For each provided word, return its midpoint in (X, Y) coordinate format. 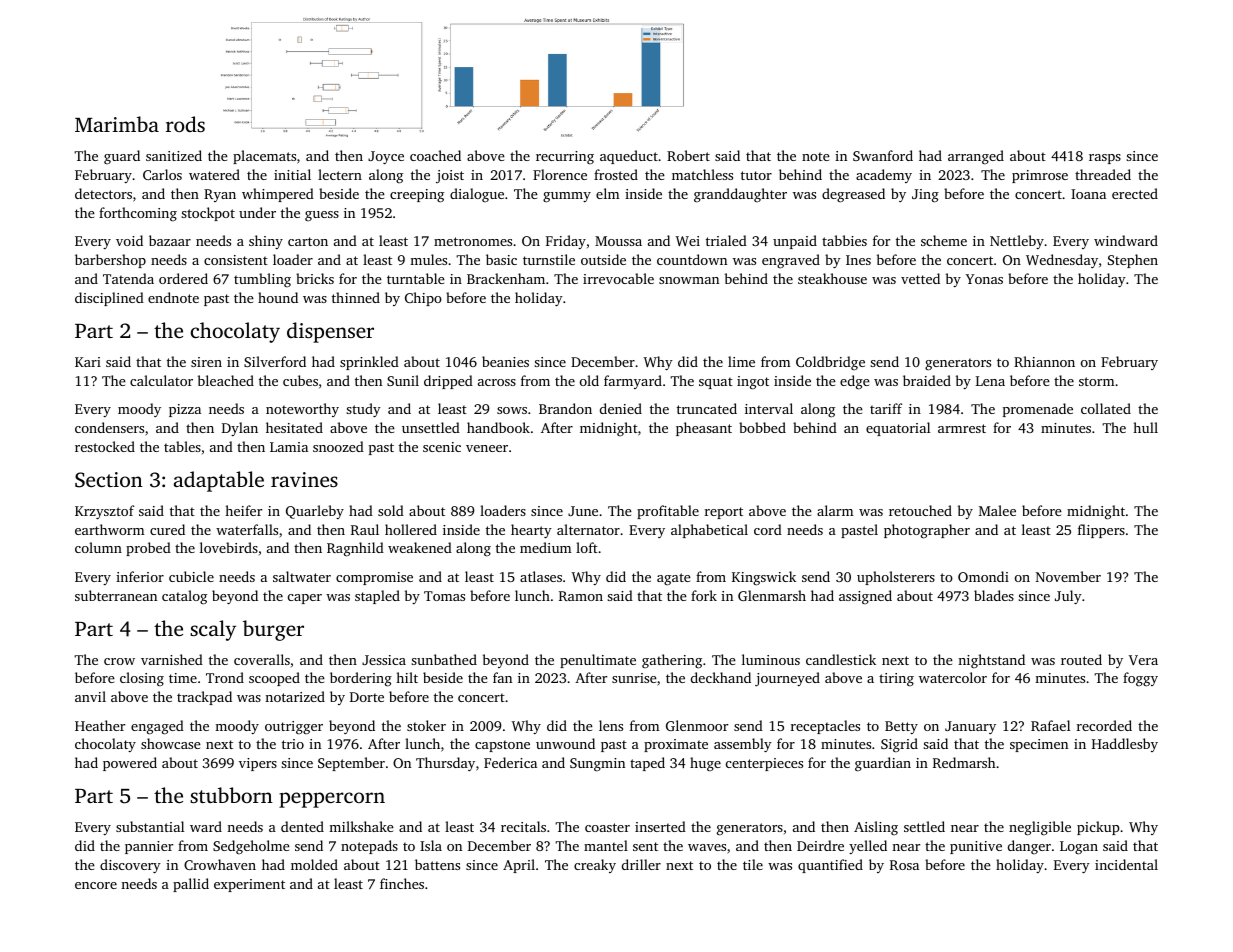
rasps (1105, 159)
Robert (688, 155)
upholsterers (896, 578)
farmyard (633, 382)
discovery (130, 866)
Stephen (1133, 261)
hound (278, 297)
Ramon (581, 596)
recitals (523, 826)
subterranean (116, 595)
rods (185, 124)
